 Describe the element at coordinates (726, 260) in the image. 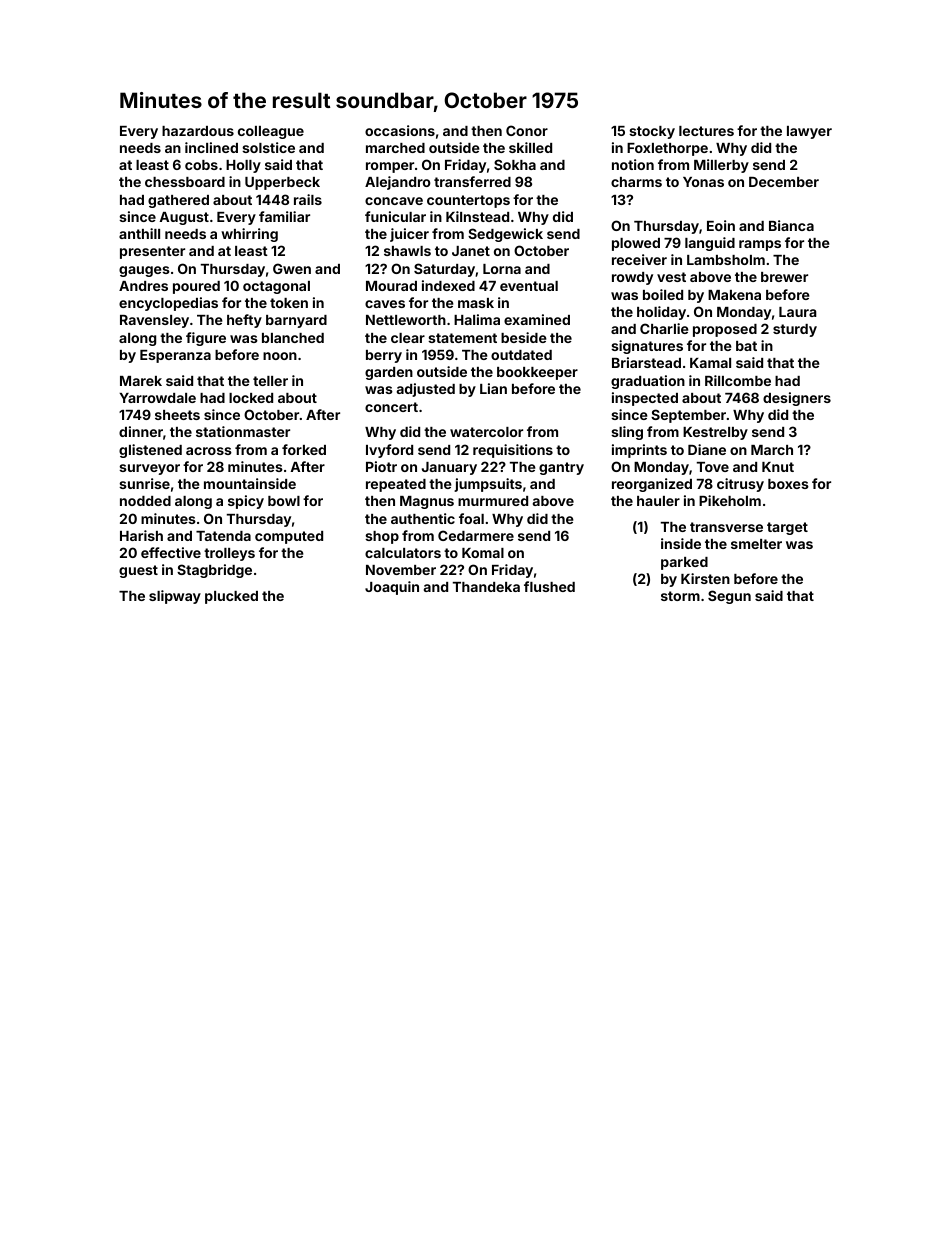

I see `Lambsholm` at that location.
